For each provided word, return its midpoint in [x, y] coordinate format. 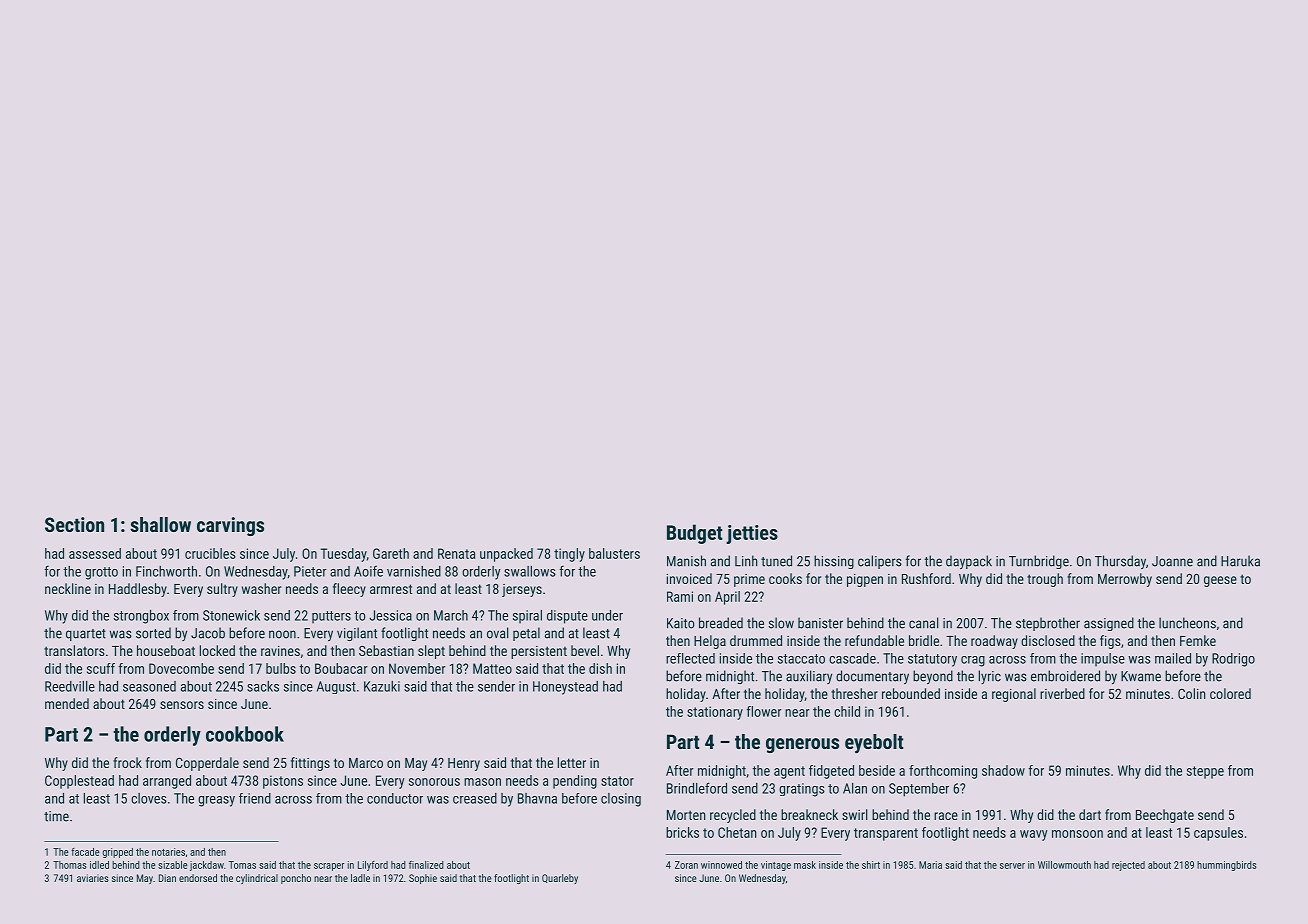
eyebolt [874, 744]
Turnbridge [1039, 562]
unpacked [506, 555]
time [56, 816]
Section [74, 524]
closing [621, 800]
